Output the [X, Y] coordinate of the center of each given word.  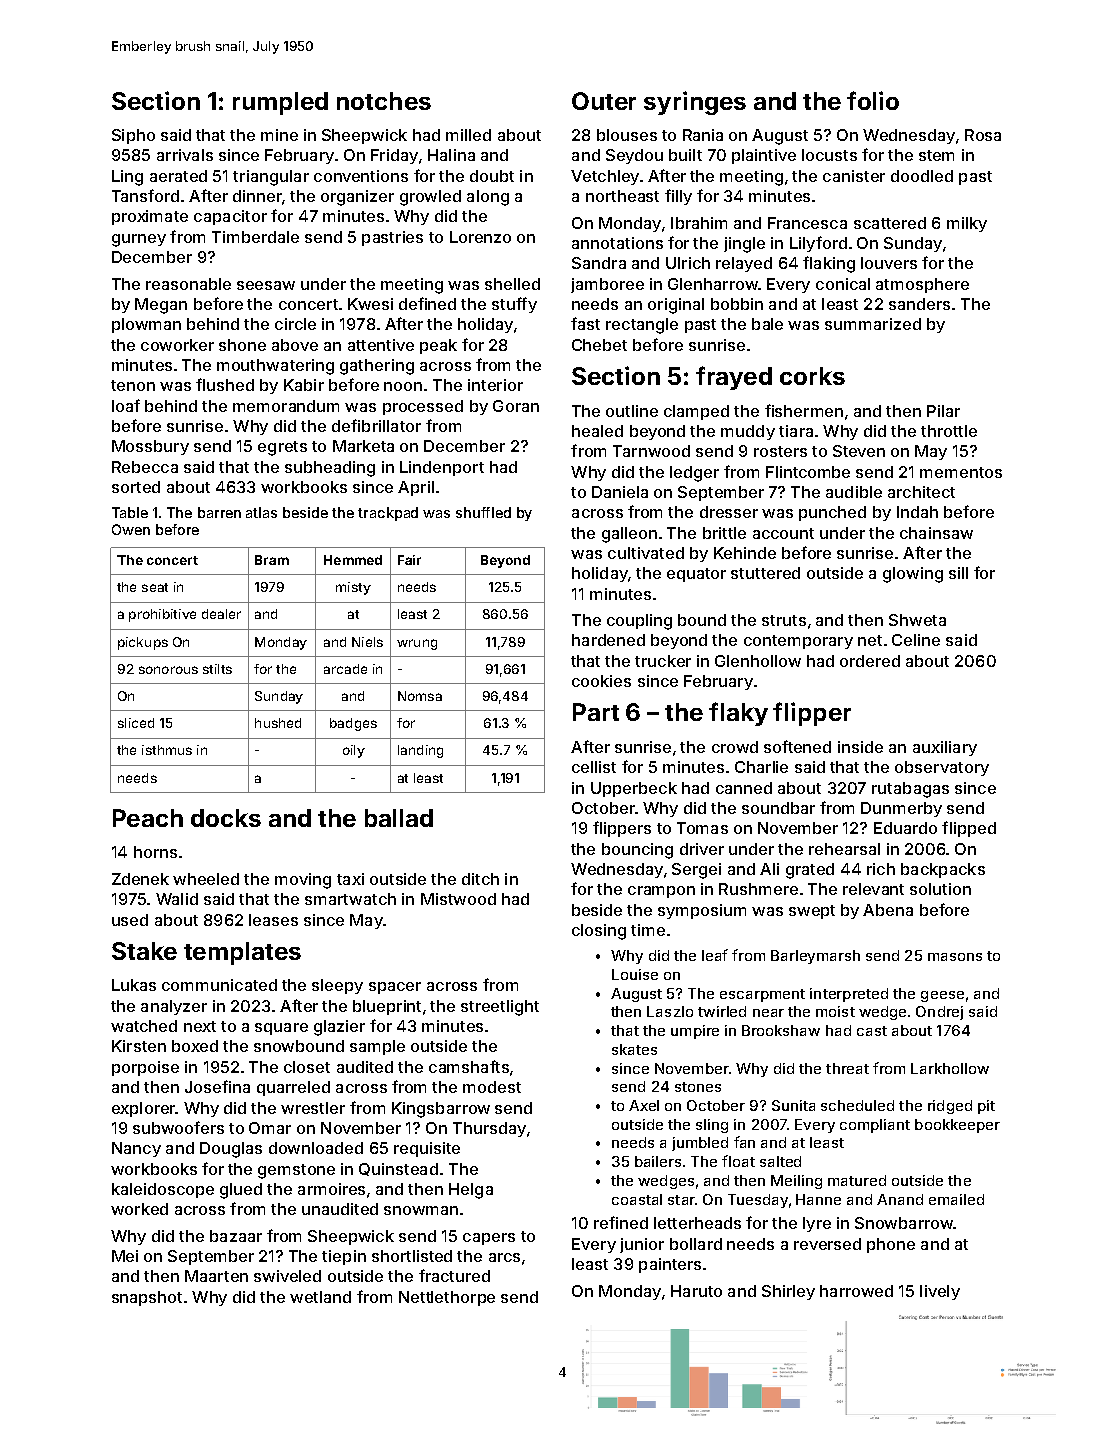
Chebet [599, 345]
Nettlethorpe [447, 1298]
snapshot [147, 1298]
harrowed [856, 1291]
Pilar [943, 411]
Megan [161, 306]
